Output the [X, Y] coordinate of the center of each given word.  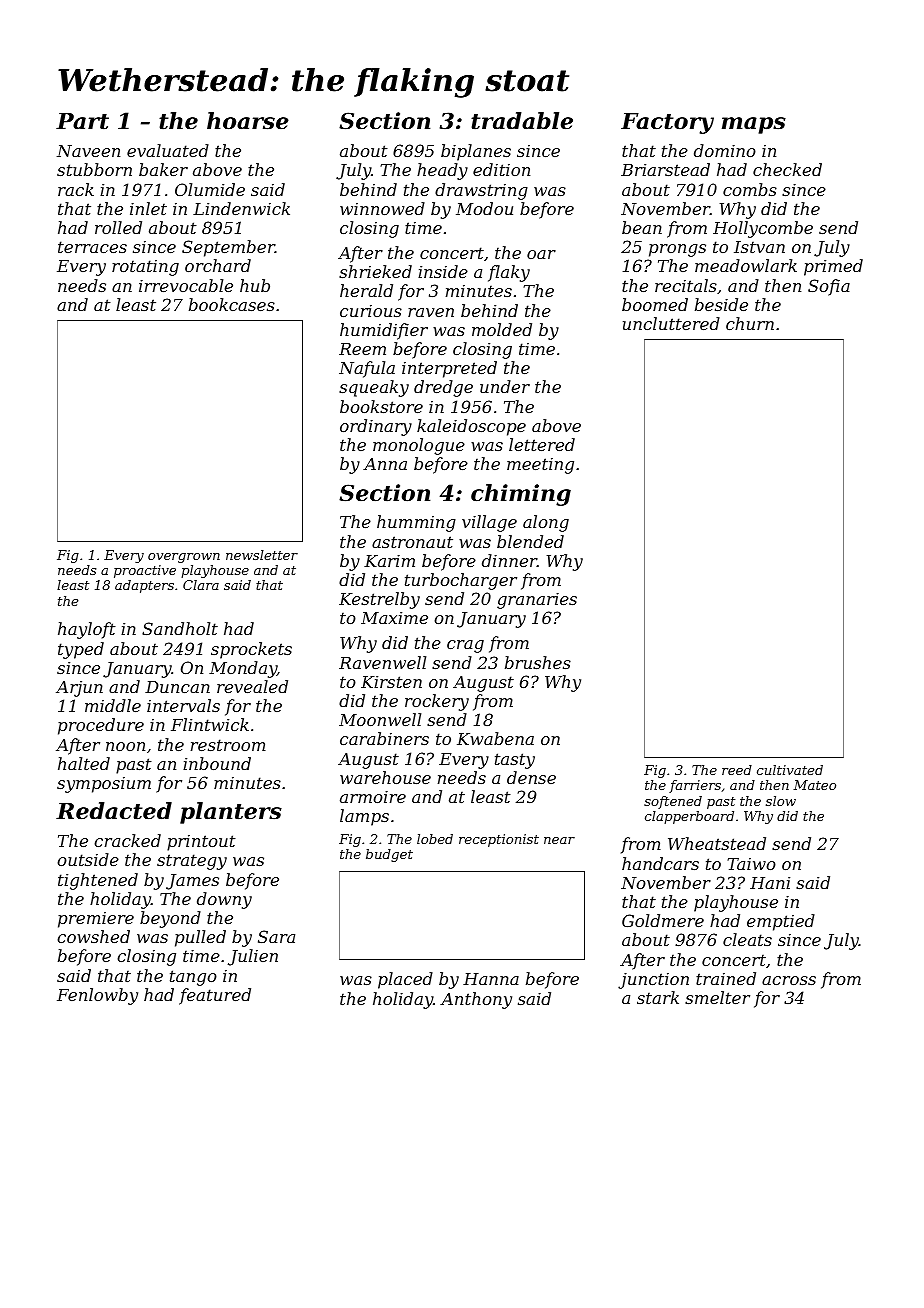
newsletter [262, 555]
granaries [537, 601]
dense [531, 777]
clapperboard [689, 817]
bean [642, 227]
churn [750, 323]
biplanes [476, 152]
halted [84, 763]
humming [416, 523]
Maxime [394, 618]
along [546, 523]
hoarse [248, 121]
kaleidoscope [471, 427]
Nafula [367, 369]
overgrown [184, 558]
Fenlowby [97, 996]
